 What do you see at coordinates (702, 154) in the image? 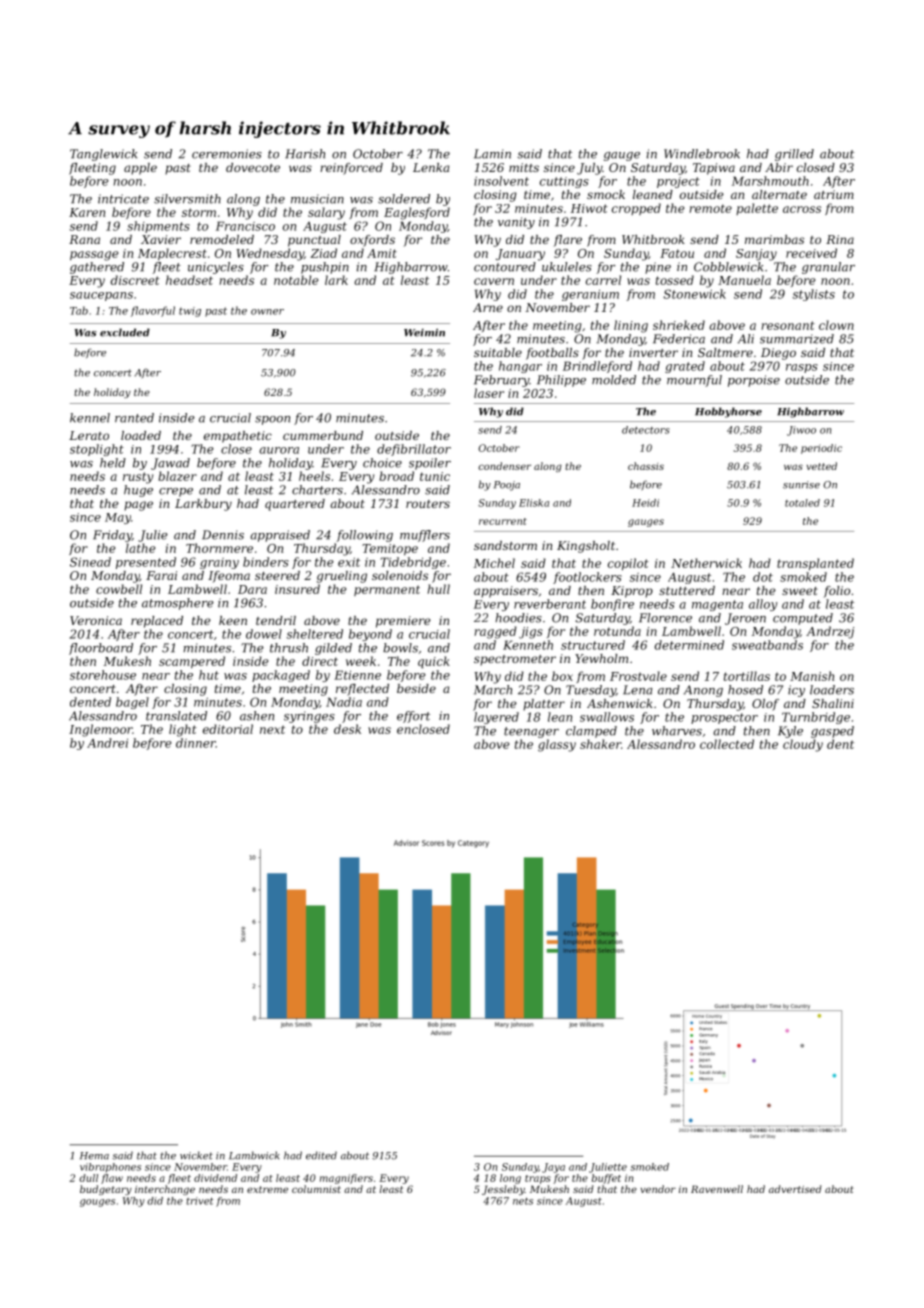
I see `Windlebrook` at bounding box center [702, 154].
